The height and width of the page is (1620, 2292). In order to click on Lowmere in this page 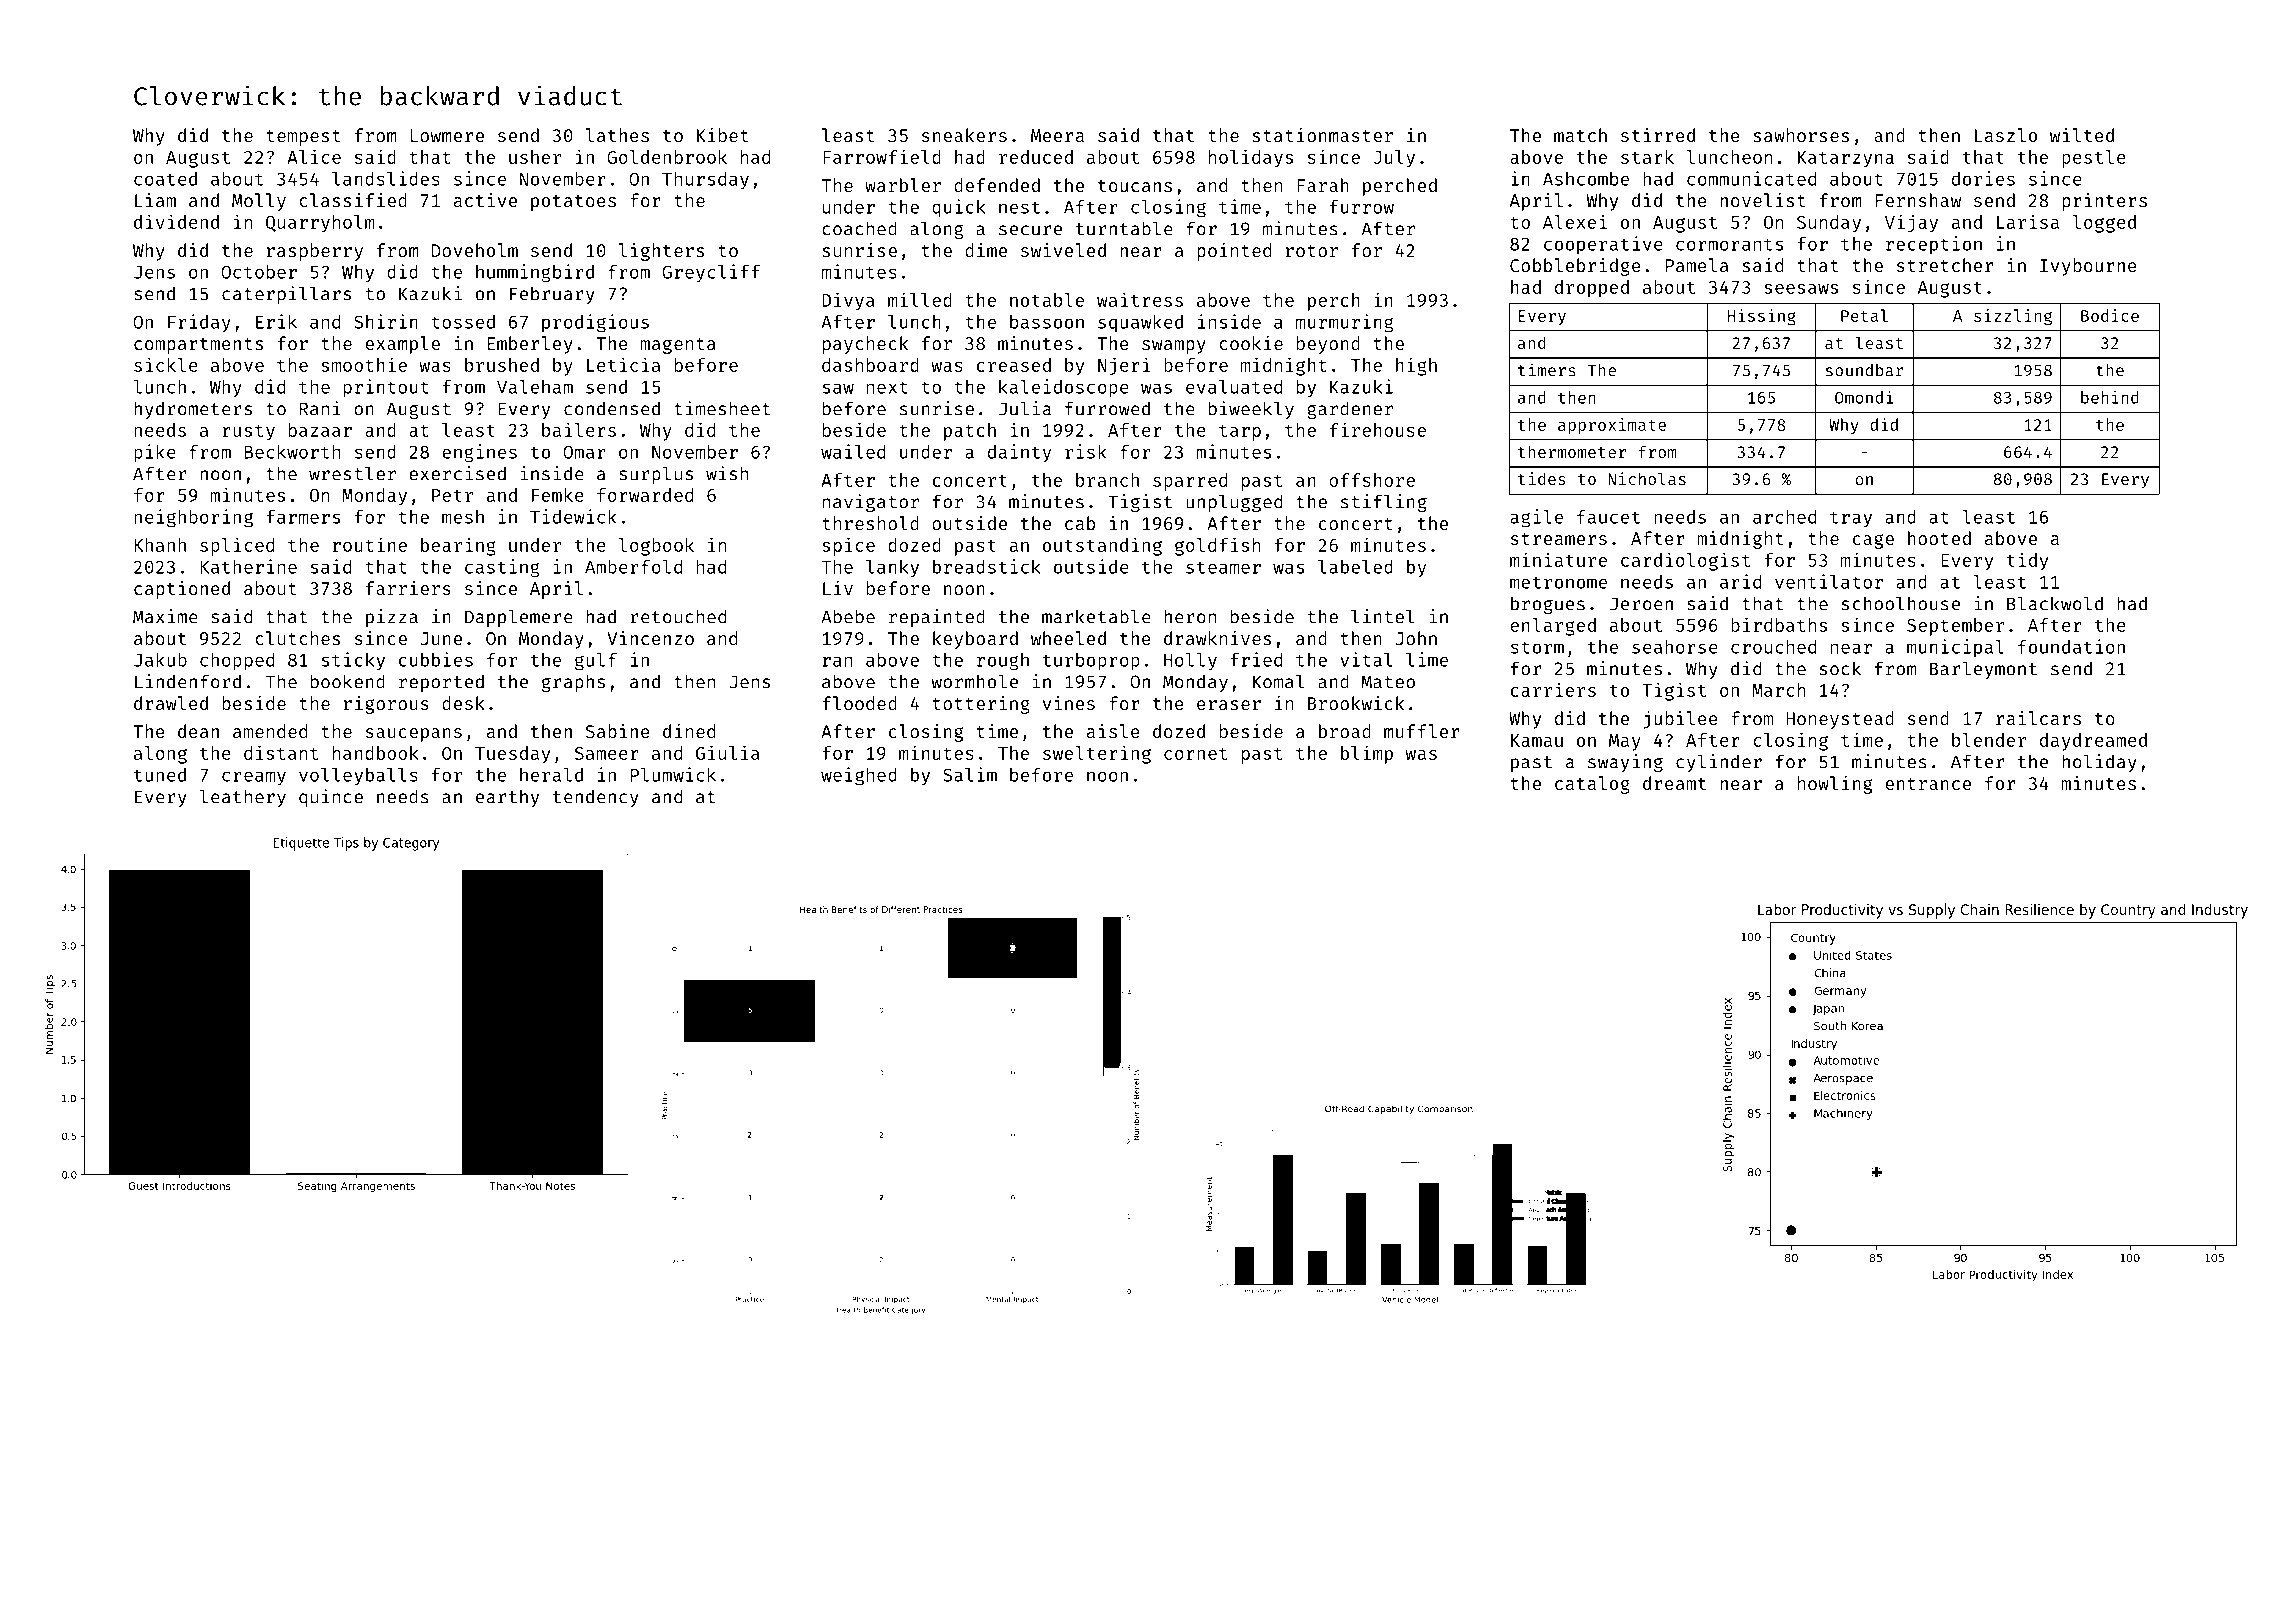, I will do `click(447, 135)`.
